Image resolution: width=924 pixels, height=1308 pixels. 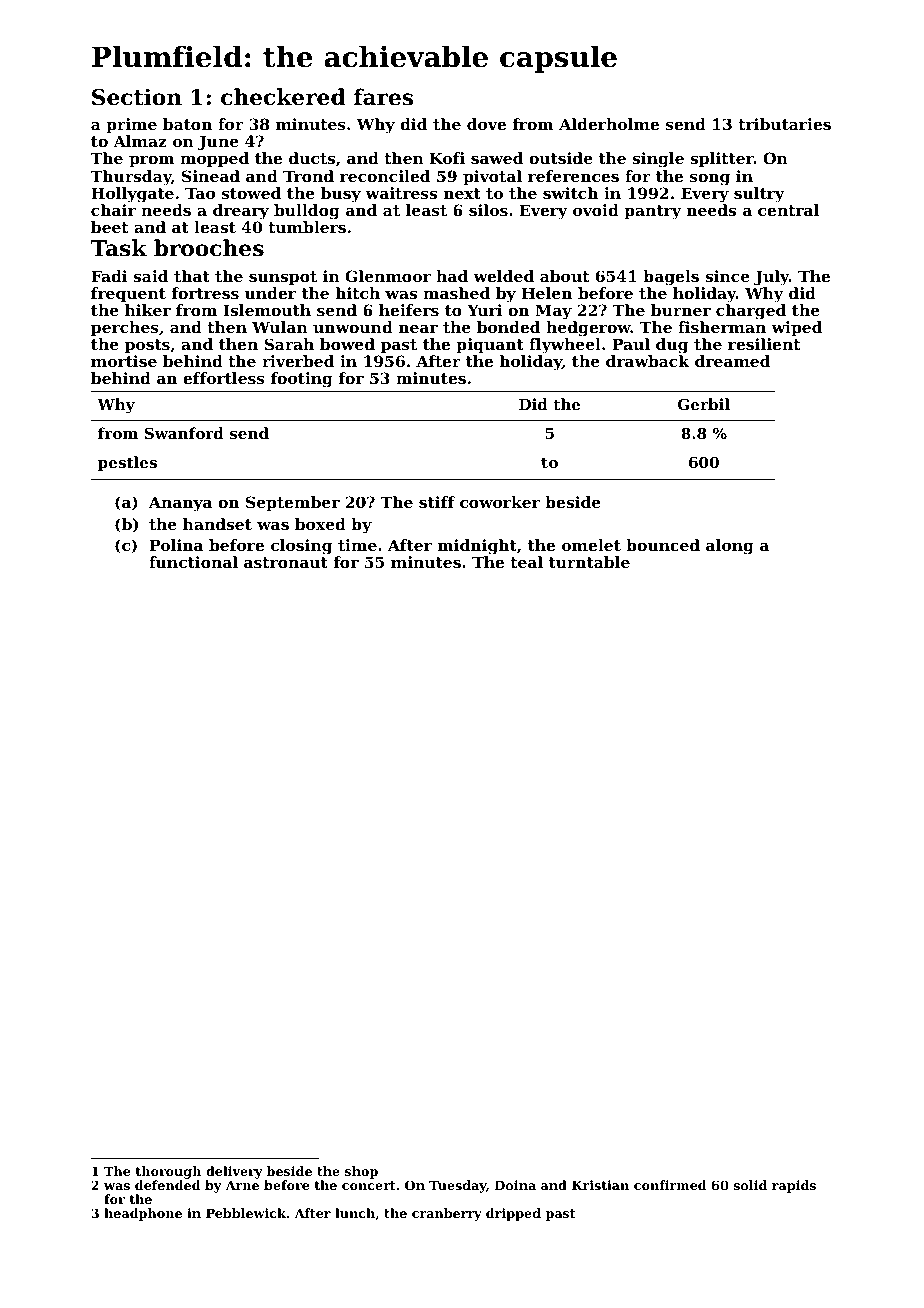 I want to click on rapids, so click(x=794, y=1186).
